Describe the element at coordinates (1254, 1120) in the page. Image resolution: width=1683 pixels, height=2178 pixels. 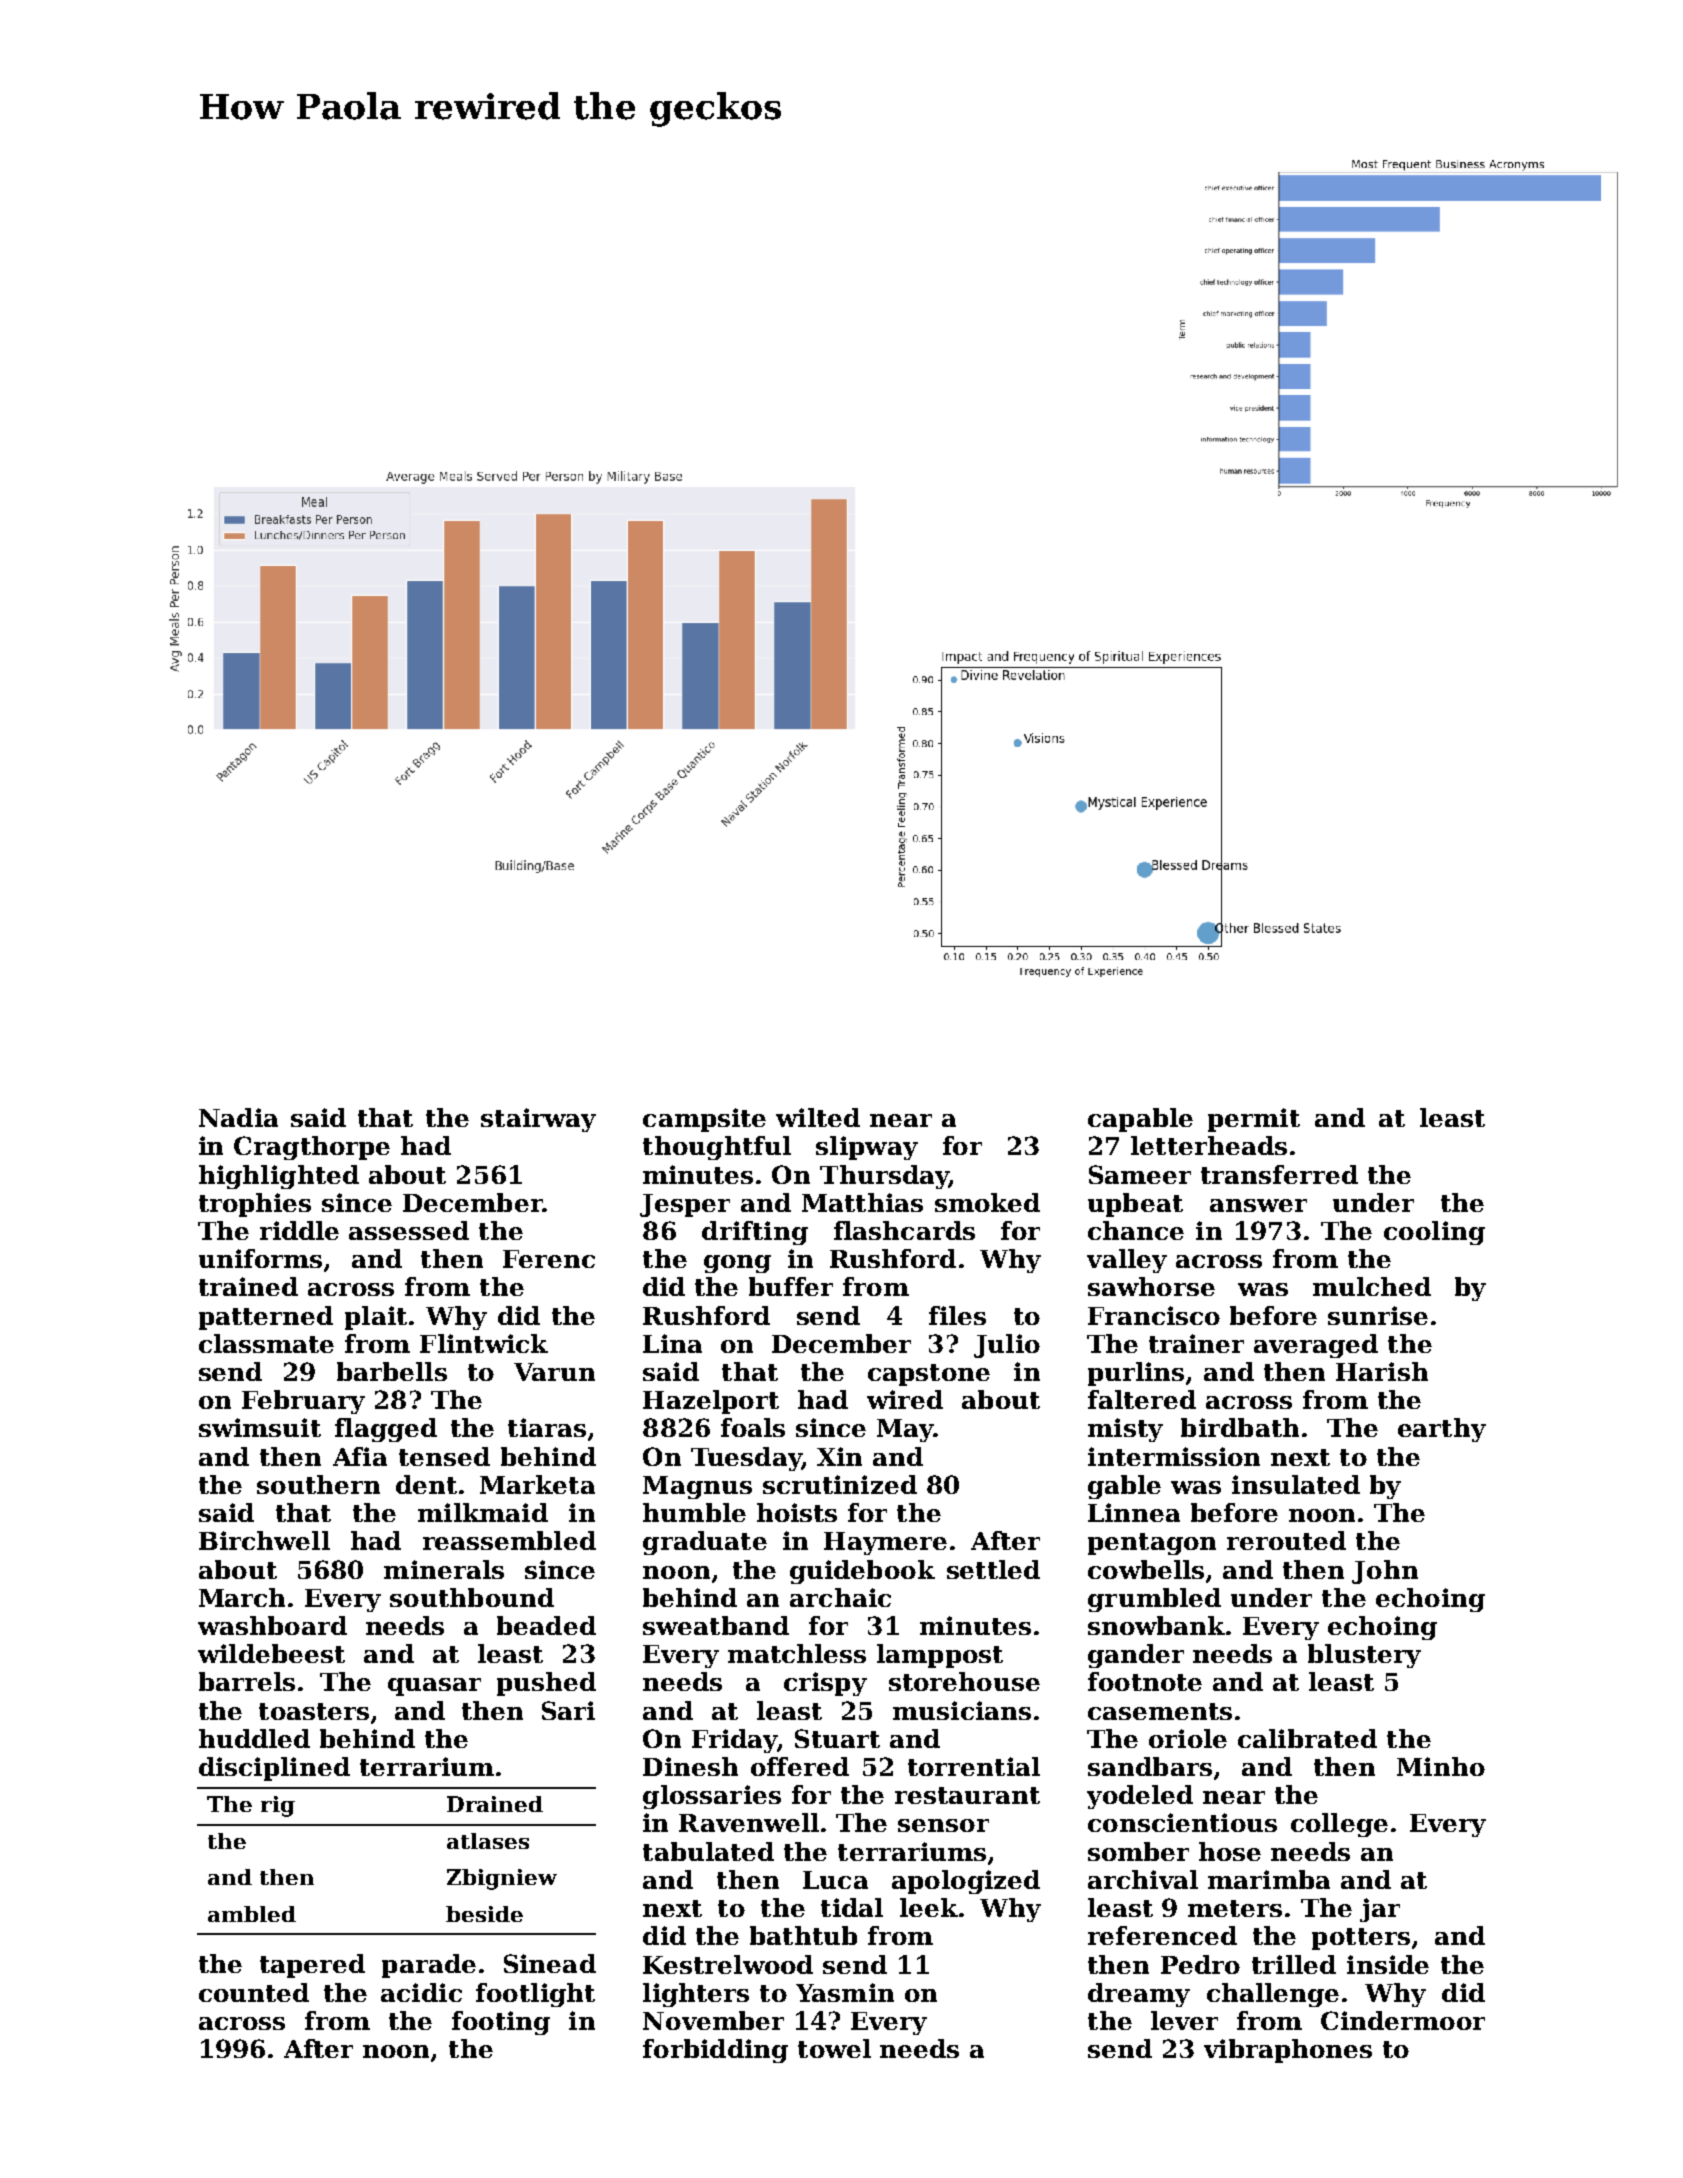
I see `permit` at that location.
